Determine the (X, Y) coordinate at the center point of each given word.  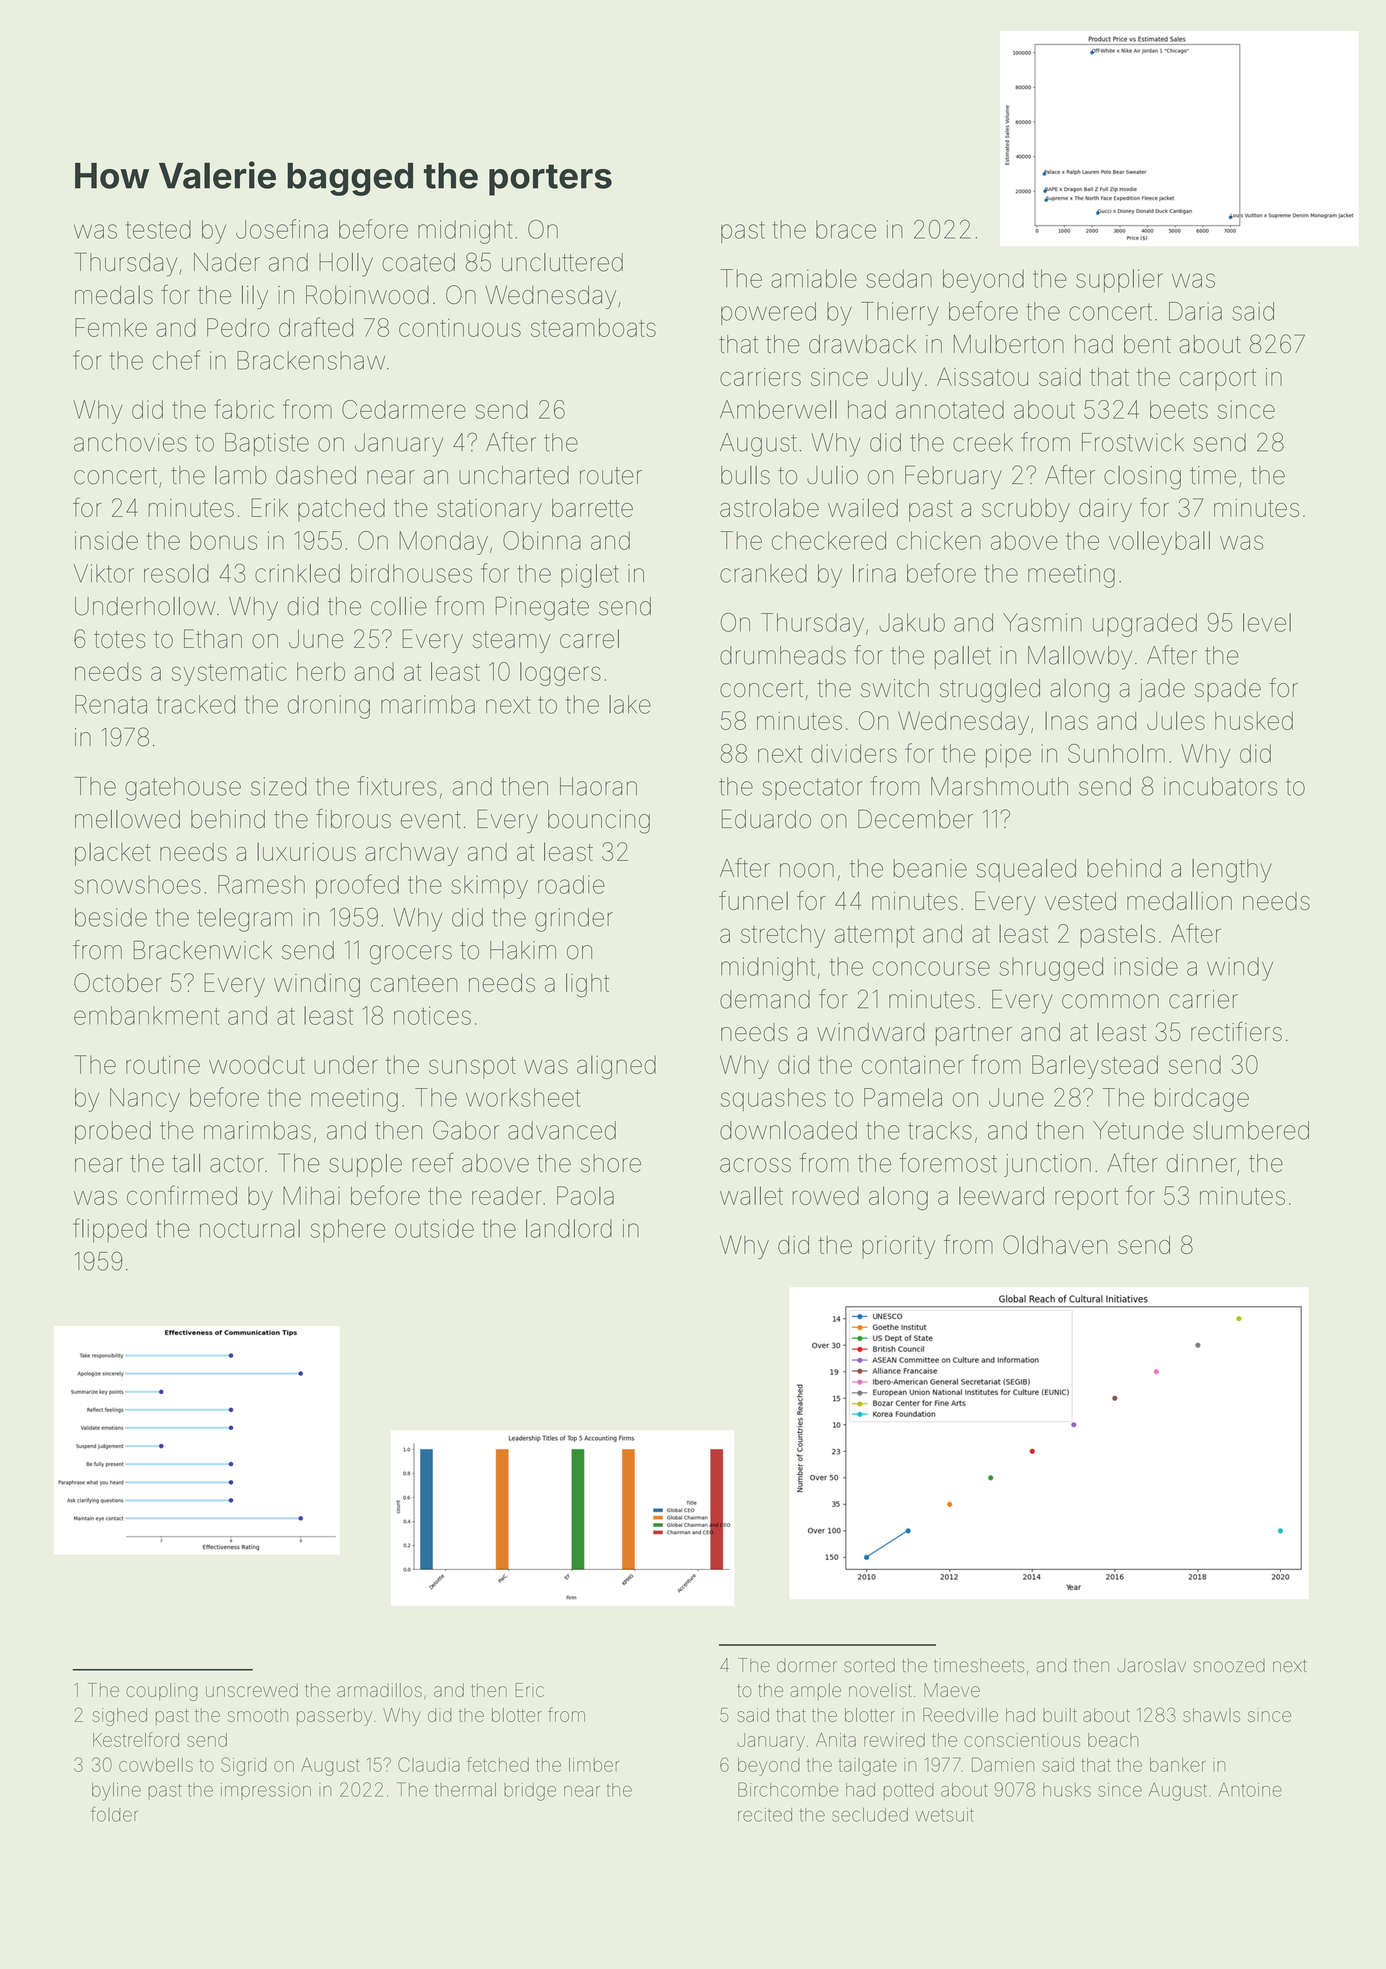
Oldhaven (1055, 1244)
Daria (1195, 311)
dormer (807, 1666)
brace (846, 229)
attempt (875, 937)
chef (176, 360)
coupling (162, 1692)
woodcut (257, 1064)
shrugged (1051, 969)
